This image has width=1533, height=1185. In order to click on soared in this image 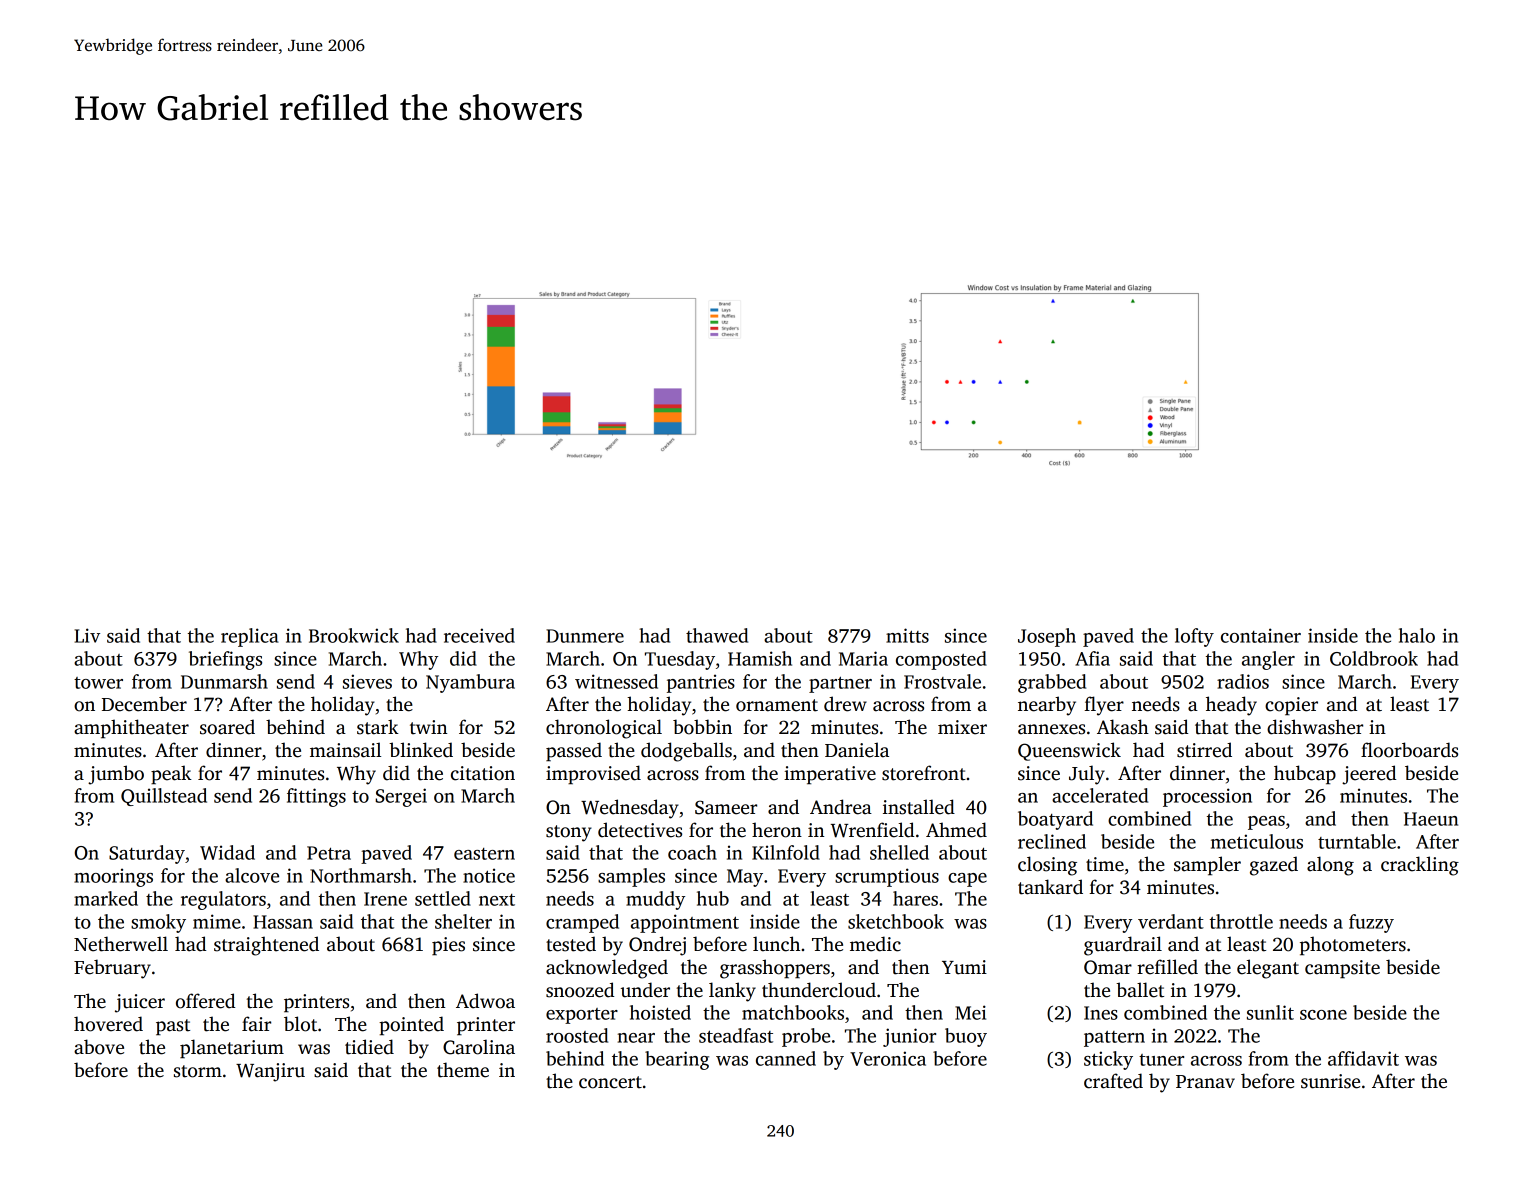, I will do `click(227, 727)`.
